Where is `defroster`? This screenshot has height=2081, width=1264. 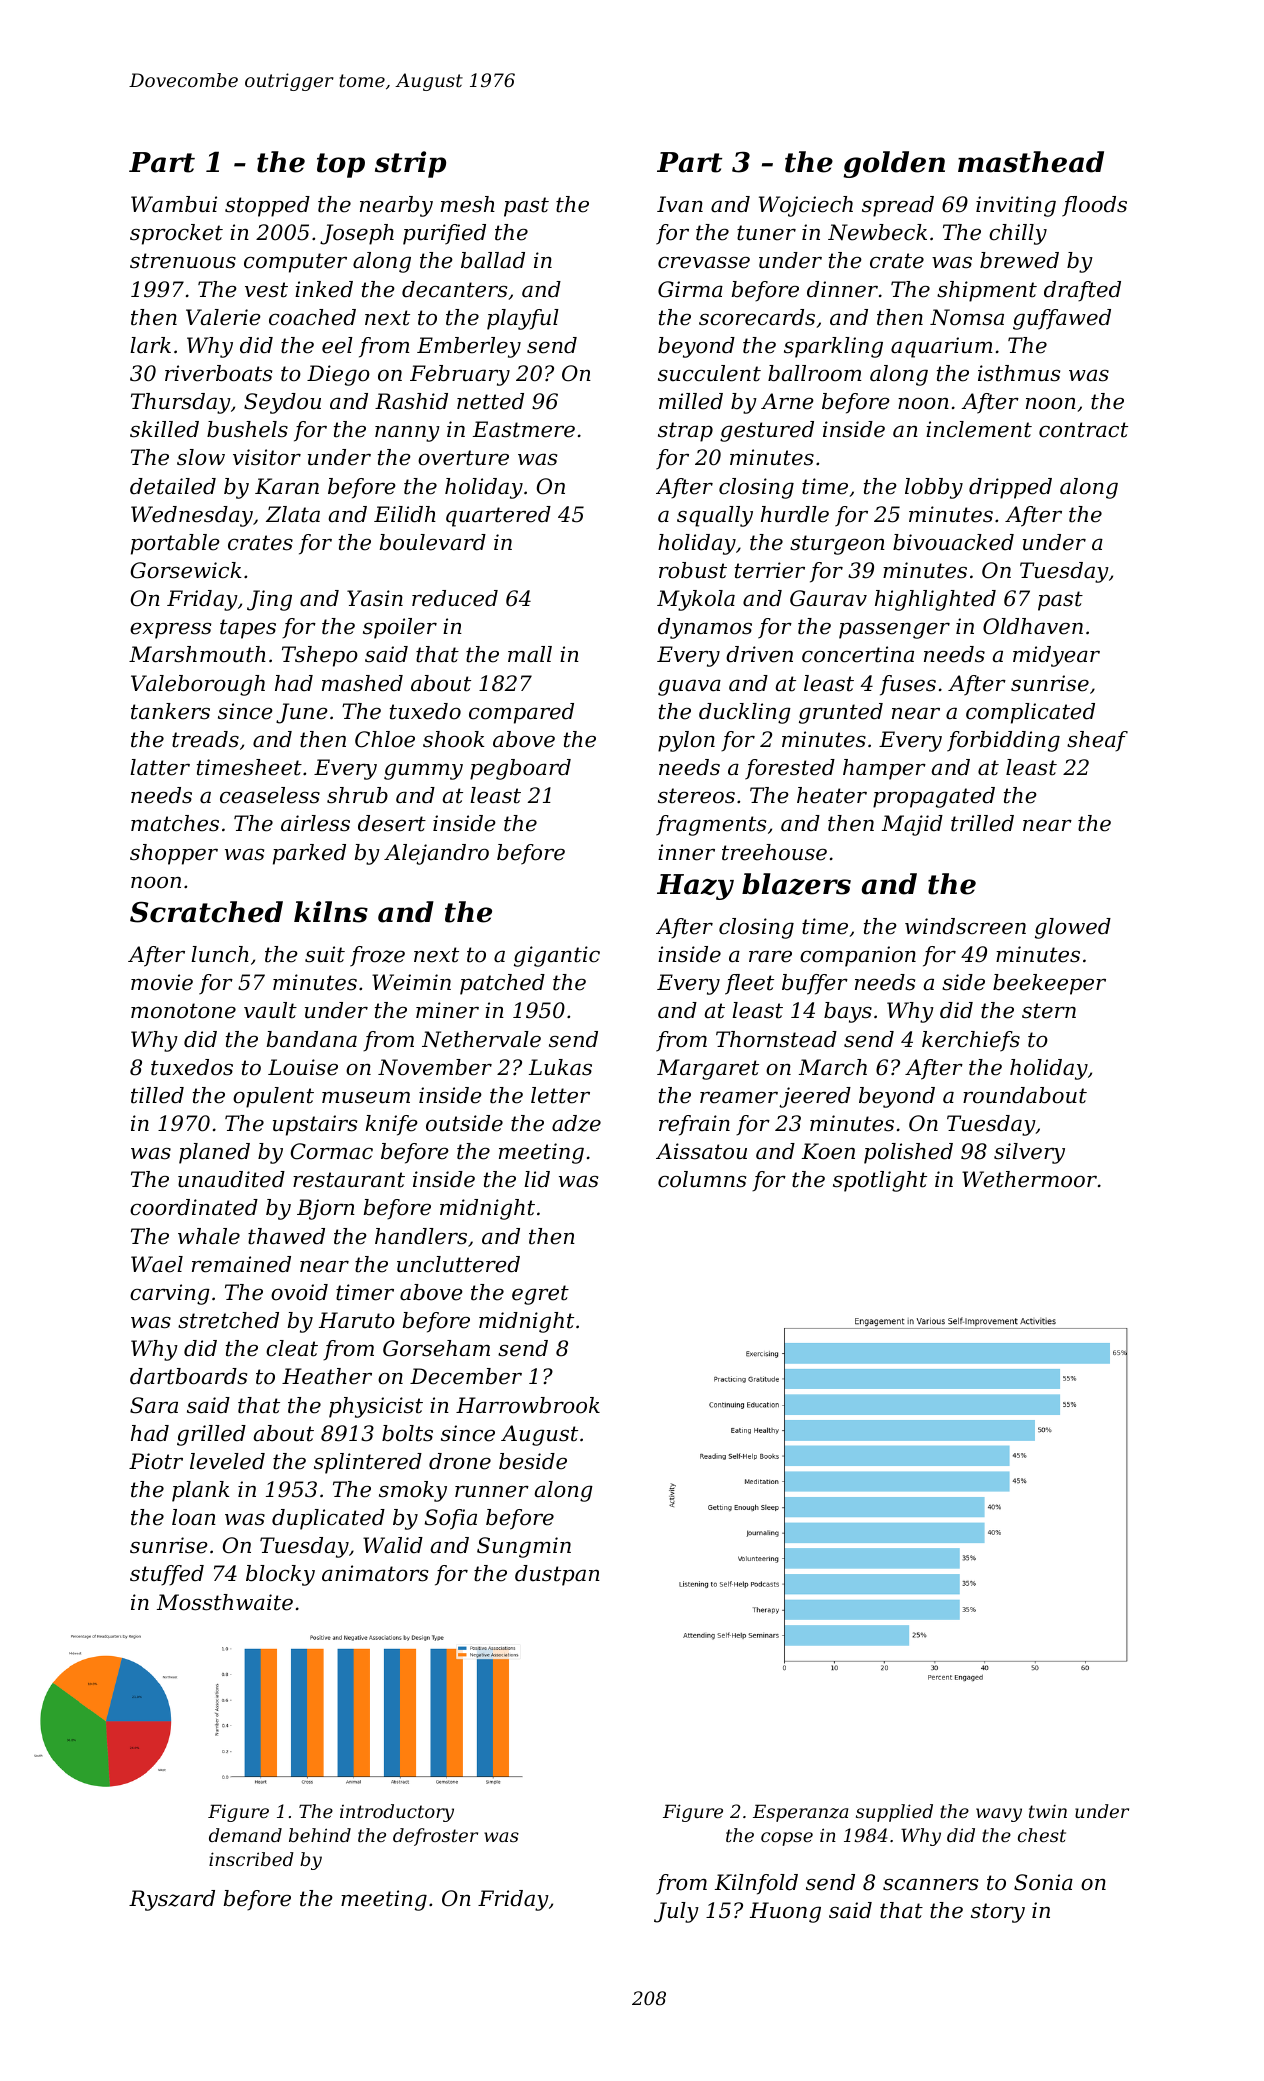 defroster is located at coordinates (435, 1837).
